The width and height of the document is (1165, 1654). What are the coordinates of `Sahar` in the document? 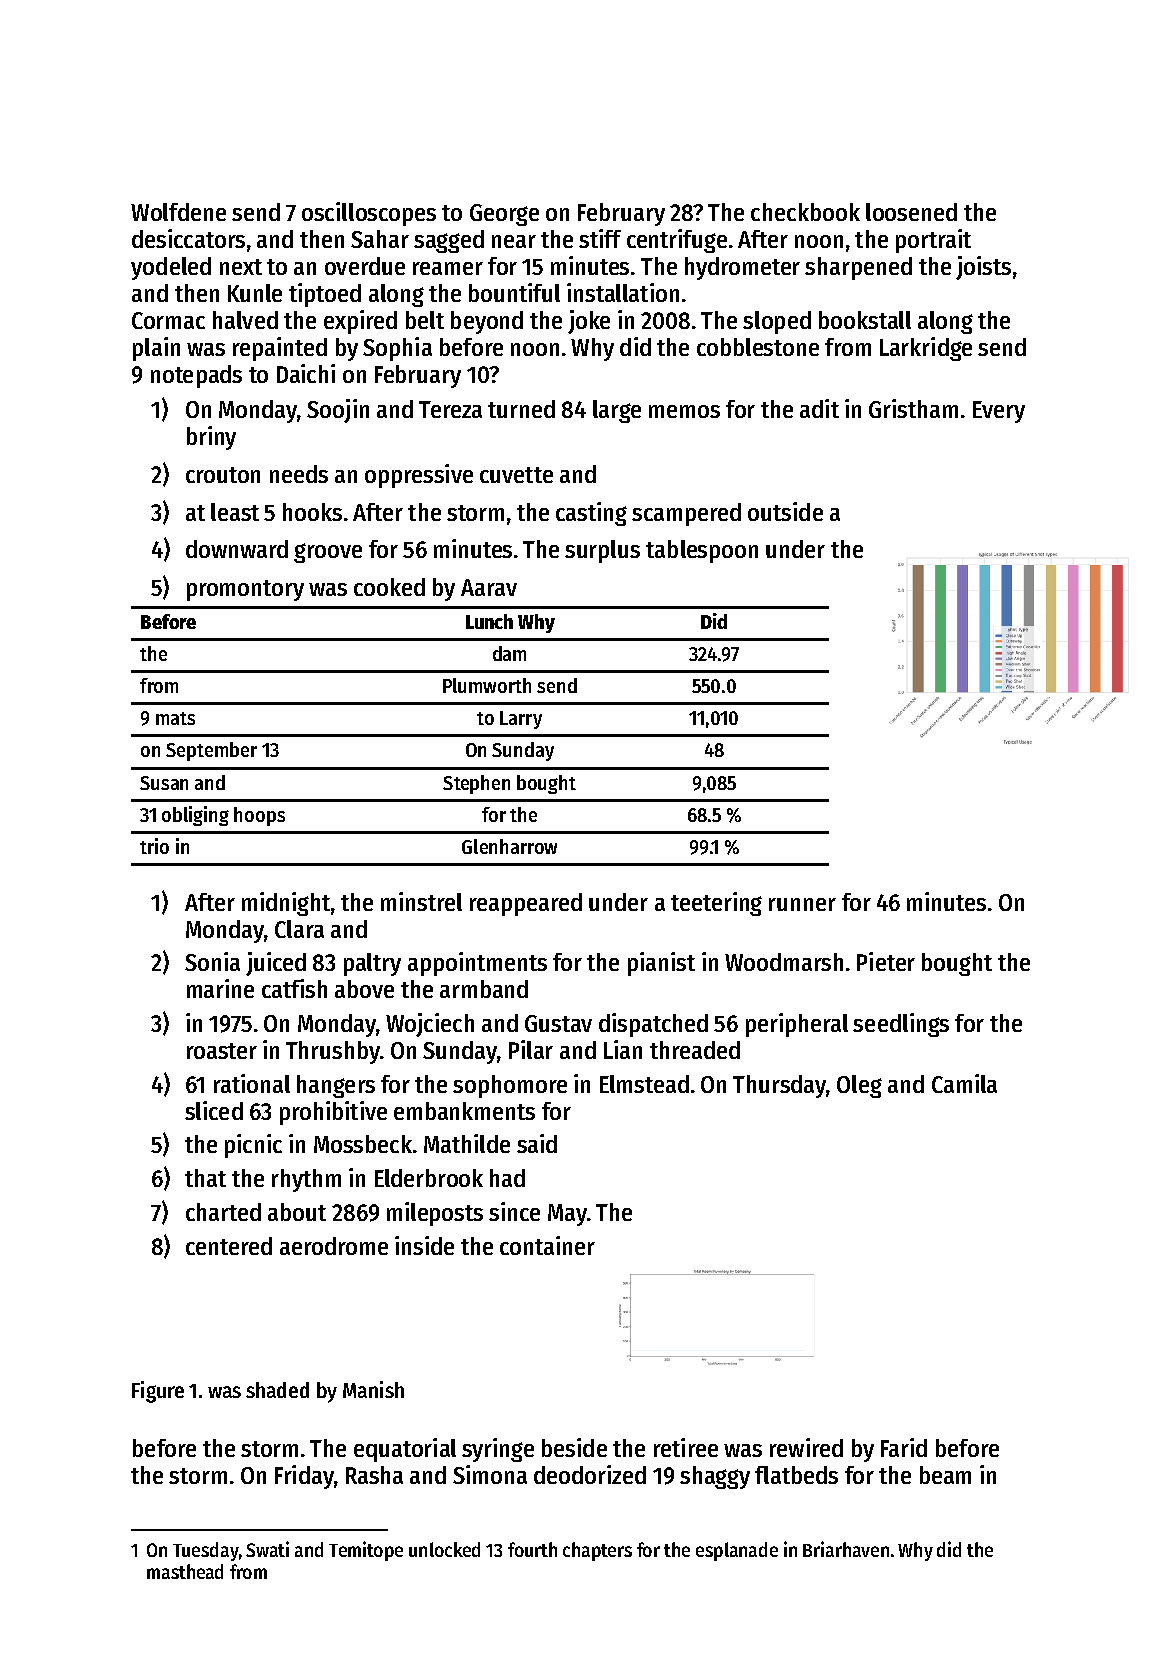 It's located at (380, 239).
